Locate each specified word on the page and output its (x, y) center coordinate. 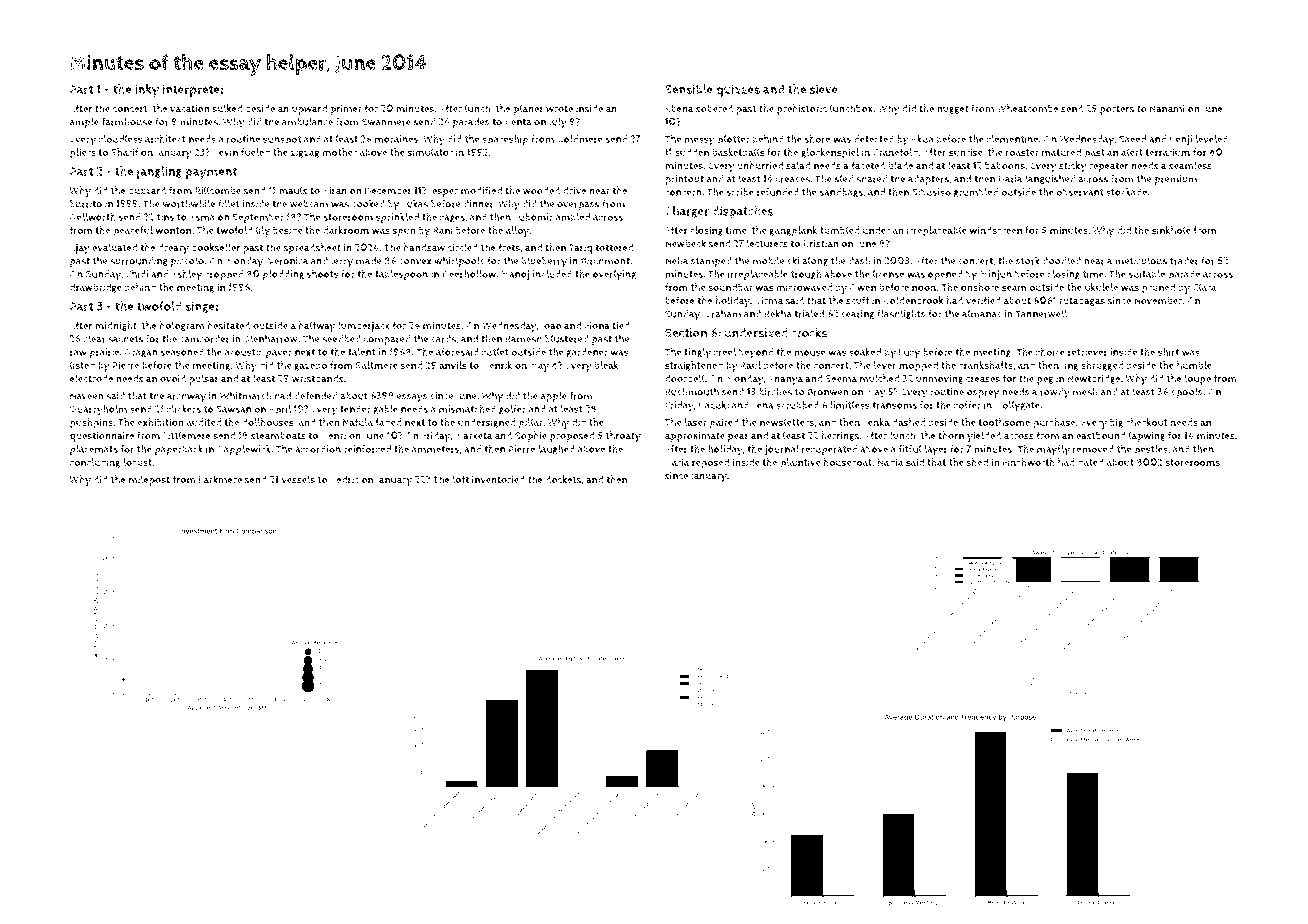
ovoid (173, 378)
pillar (531, 423)
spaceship (505, 140)
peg (1045, 381)
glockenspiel (830, 153)
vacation (190, 108)
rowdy (1055, 393)
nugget (953, 109)
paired (724, 423)
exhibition (160, 422)
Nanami (1167, 109)
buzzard (147, 191)
